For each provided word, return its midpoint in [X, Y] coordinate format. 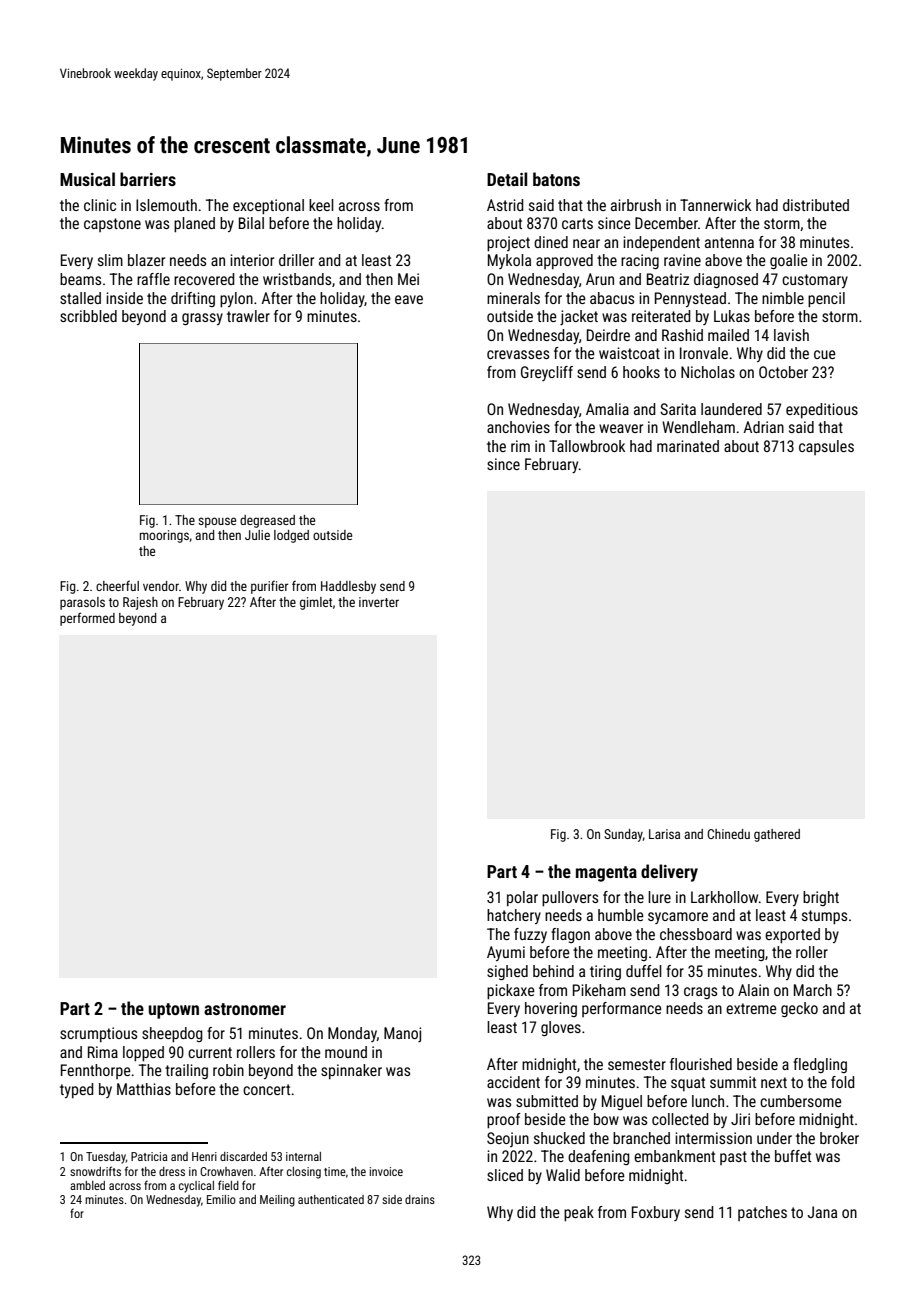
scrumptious [98, 1034]
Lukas [732, 316]
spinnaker [351, 1071]
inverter [379, 602]
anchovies [518, 427]
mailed [728, 335]
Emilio [221, 1199]
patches [762, 1213]
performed [87, 619]
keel [321, 205]
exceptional [268, 207]
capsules [826, 447]
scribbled [88, 316]
